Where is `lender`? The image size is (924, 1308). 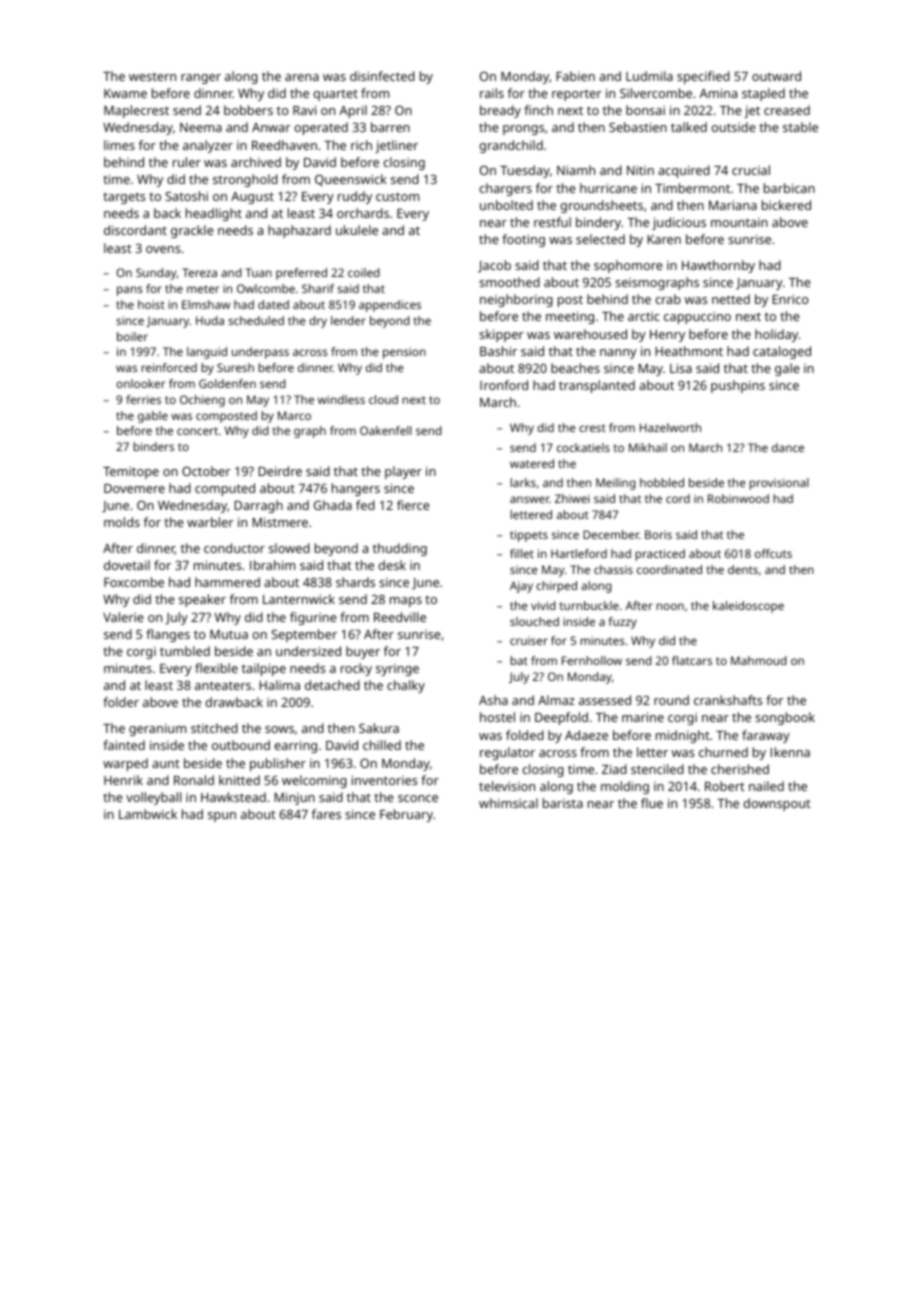
lender is located at coordinates (348, 320).
